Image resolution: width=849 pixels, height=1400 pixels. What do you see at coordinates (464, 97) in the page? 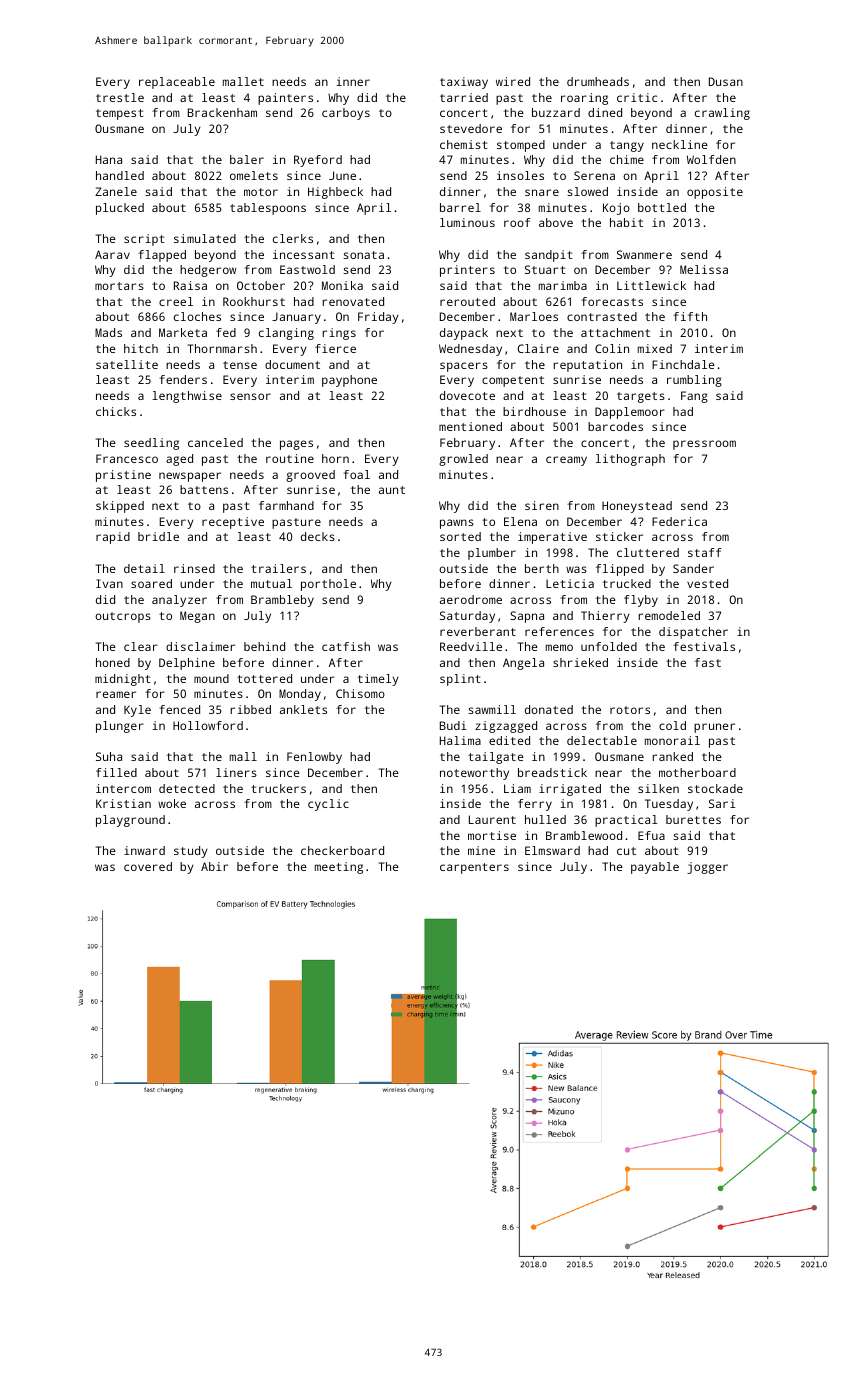
I see `tarried` at bounding box center [464, 97].
